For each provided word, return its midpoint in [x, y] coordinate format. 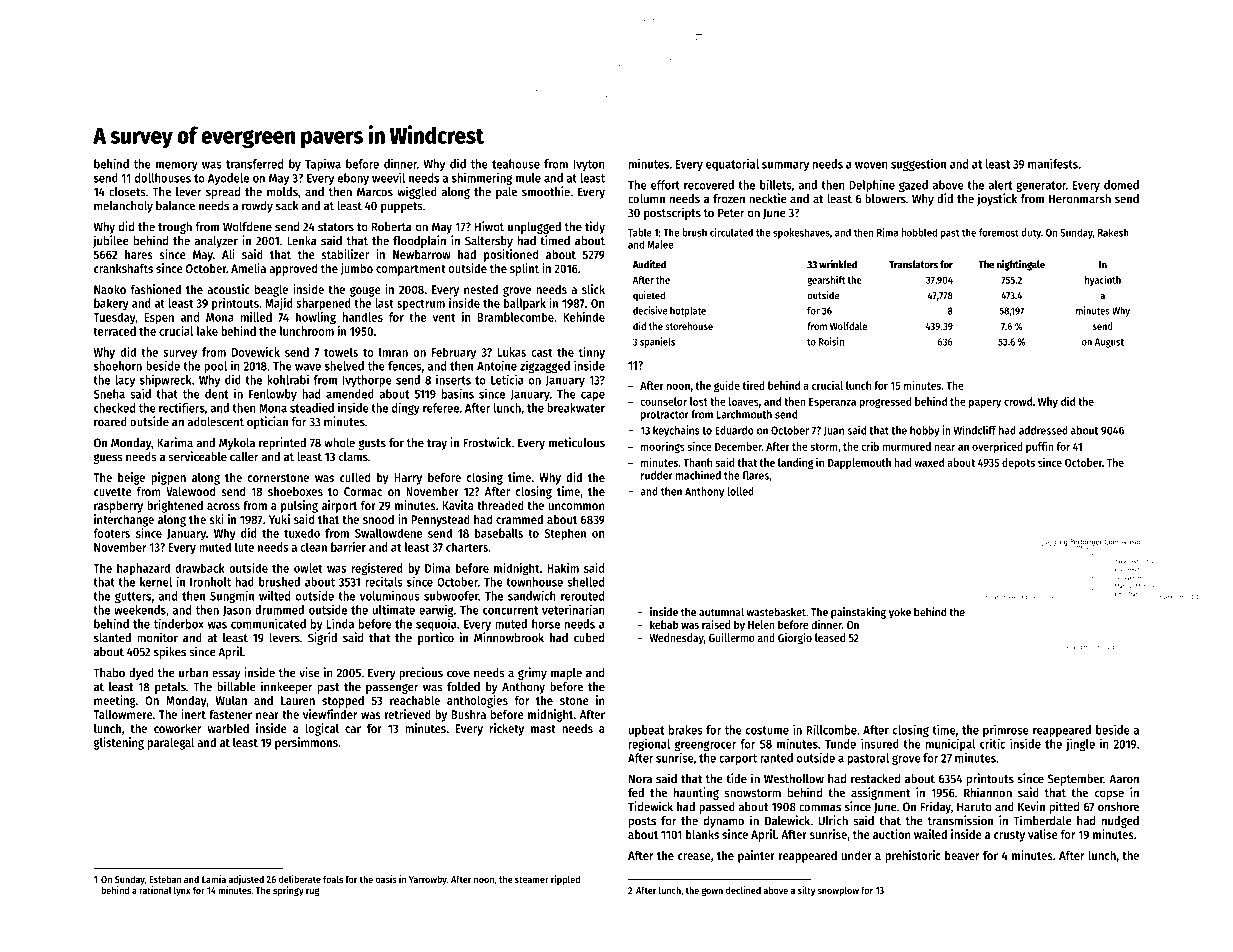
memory [177, 166]
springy [288, 891]
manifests [1053, 163]
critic [992, 743]
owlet [308, 568]
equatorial [732, 164]
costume [767, 730]
